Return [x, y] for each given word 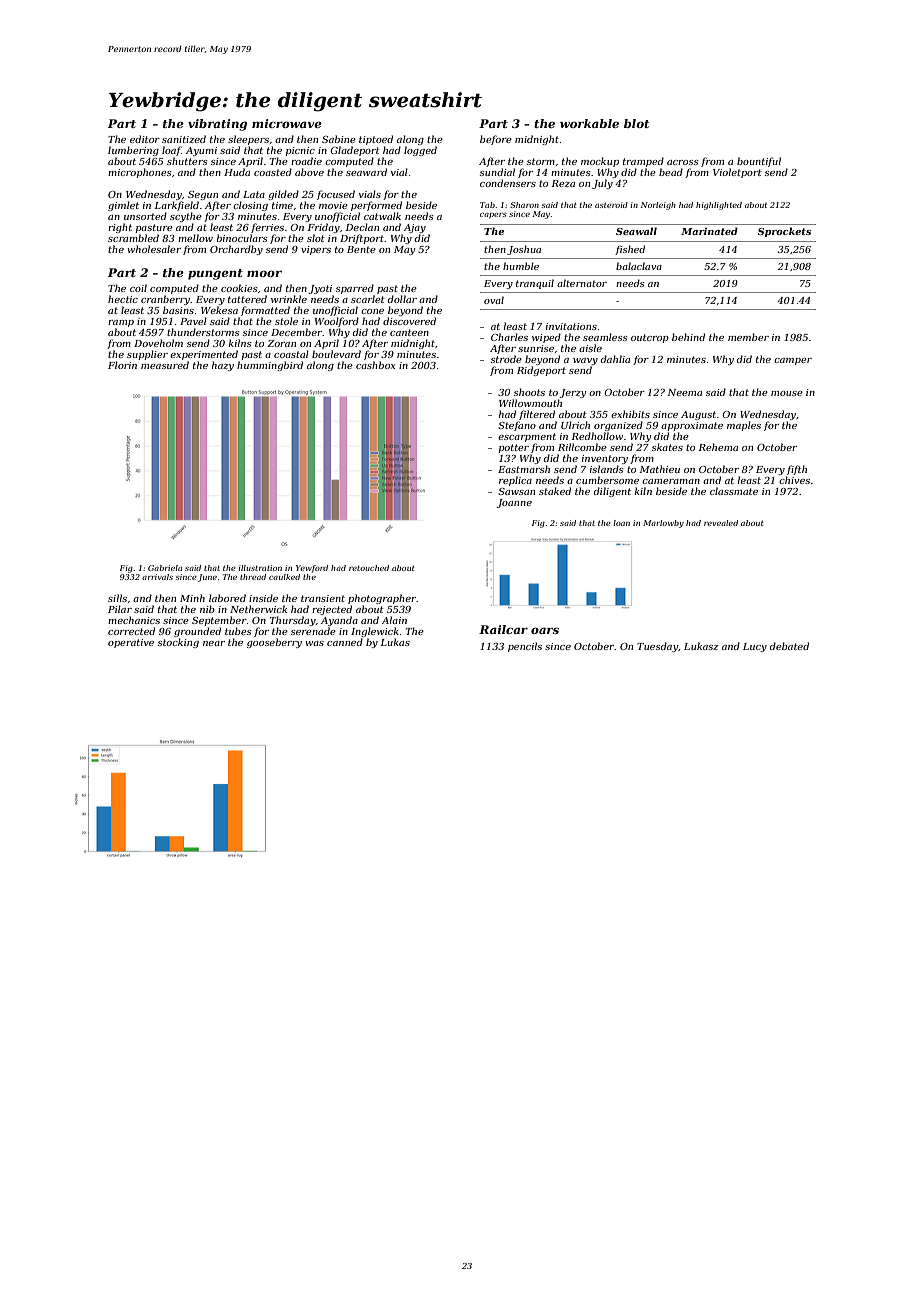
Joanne [514, 503]
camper [793, 361]
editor [145, 139]
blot [636, 123]
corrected [131, 631]
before [496, 140]
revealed [721, 523]
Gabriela [165, 568]
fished [630, 250]
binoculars [242, 238]
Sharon [524, 205]
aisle [590, 348]
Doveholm [158, 343]
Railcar [503, 629]
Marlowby [663, 524]
